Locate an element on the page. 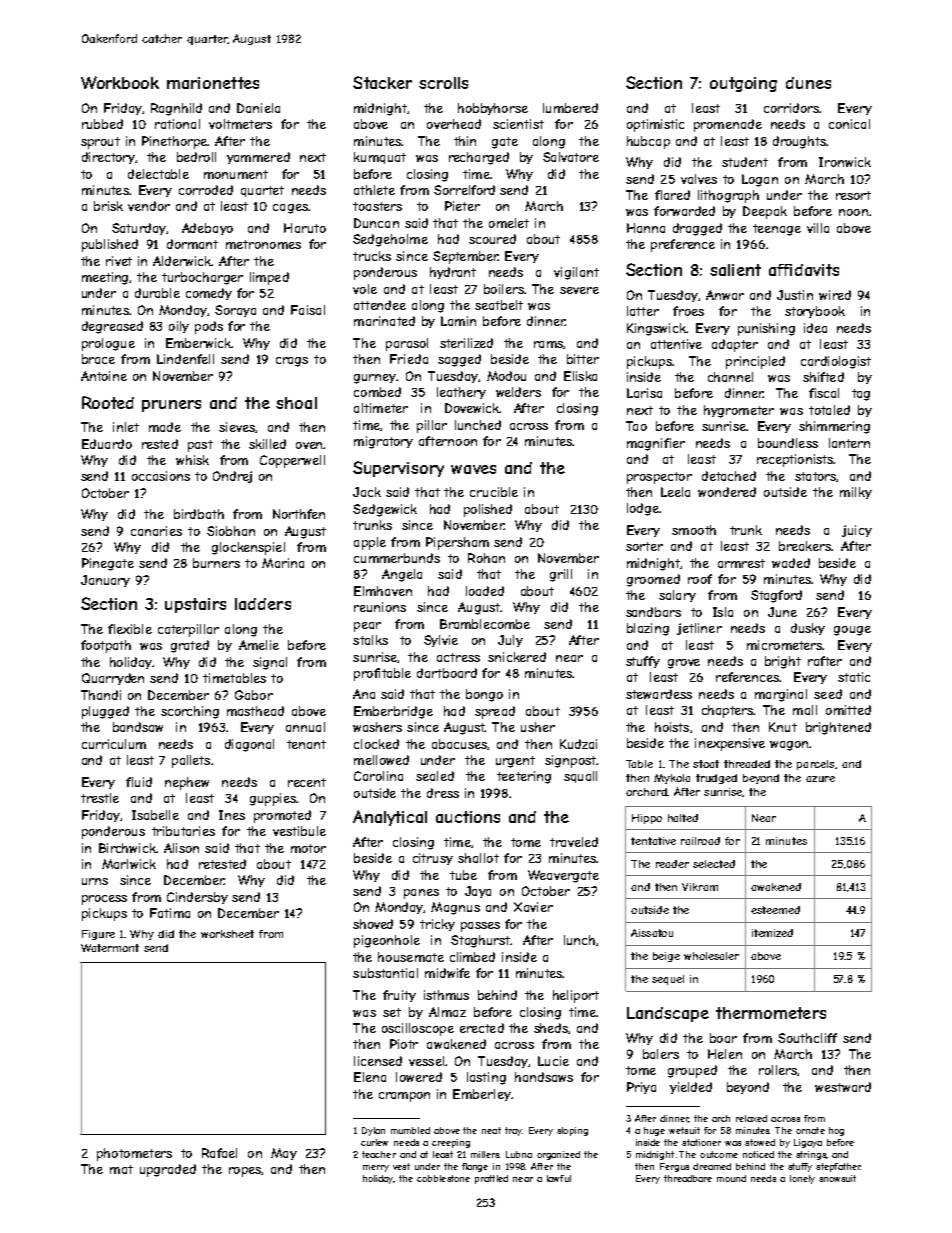  canaries is located at coordinates (156, 531).
